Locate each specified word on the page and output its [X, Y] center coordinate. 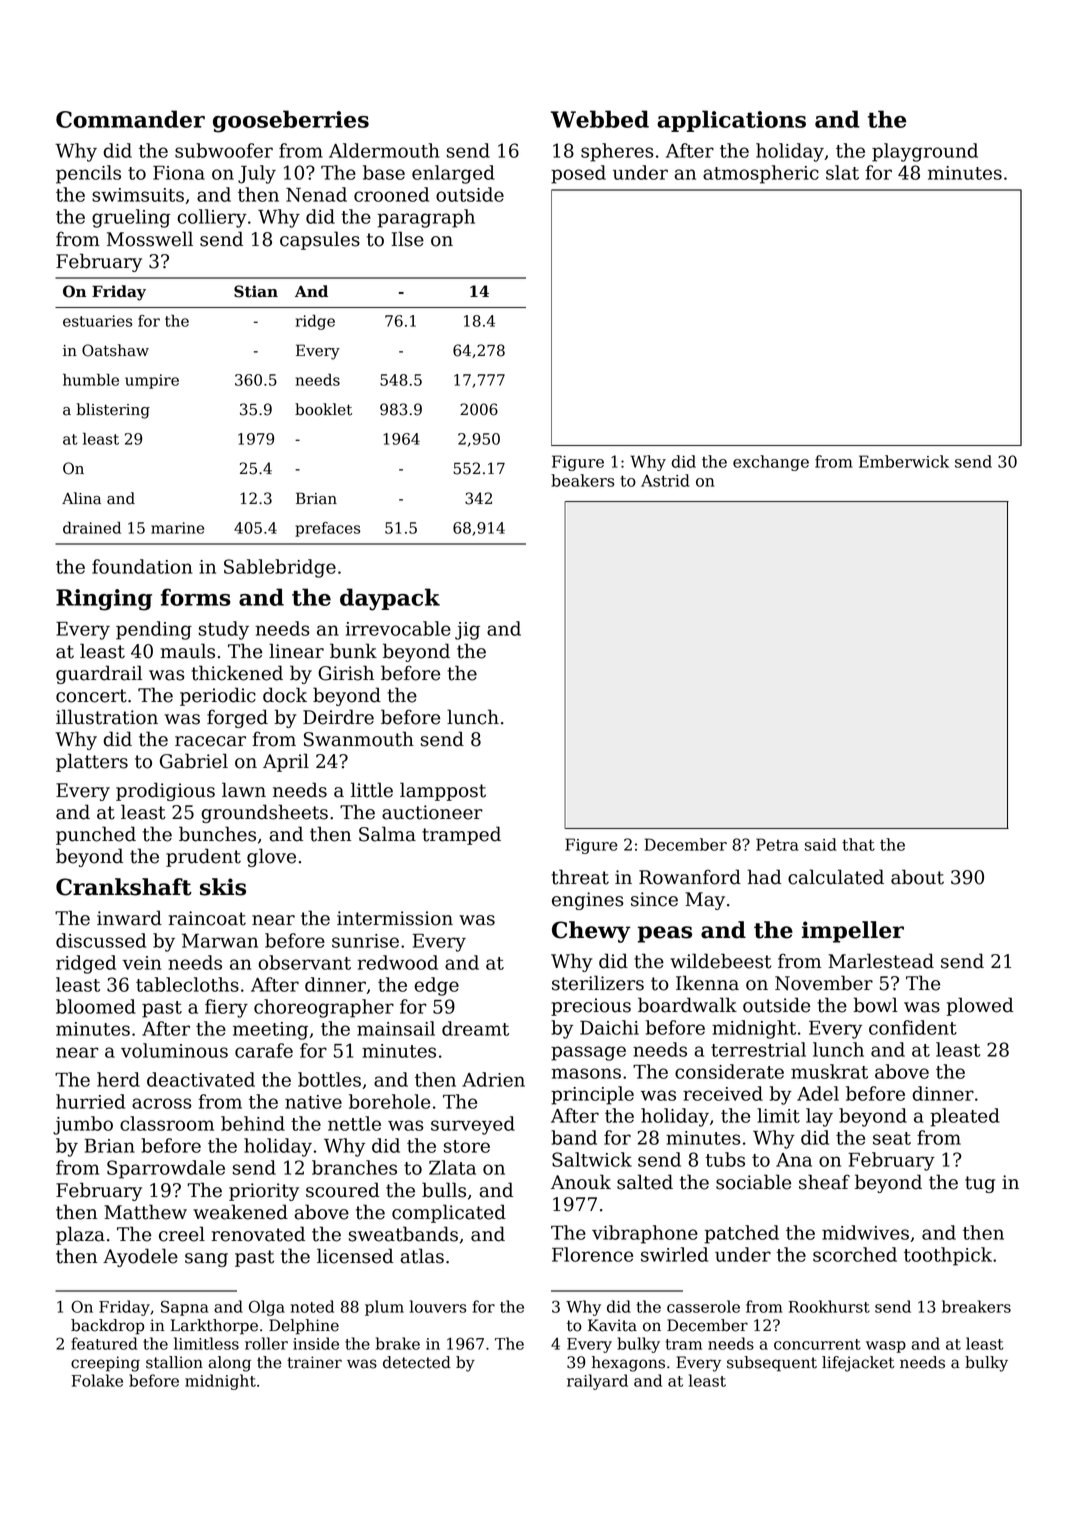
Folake [97, 1380]
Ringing [104, 600]
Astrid [665, 480]
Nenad [316, 194]
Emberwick [904, 461]
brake [398, 1343]
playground [925, 152]
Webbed [600, 119]
